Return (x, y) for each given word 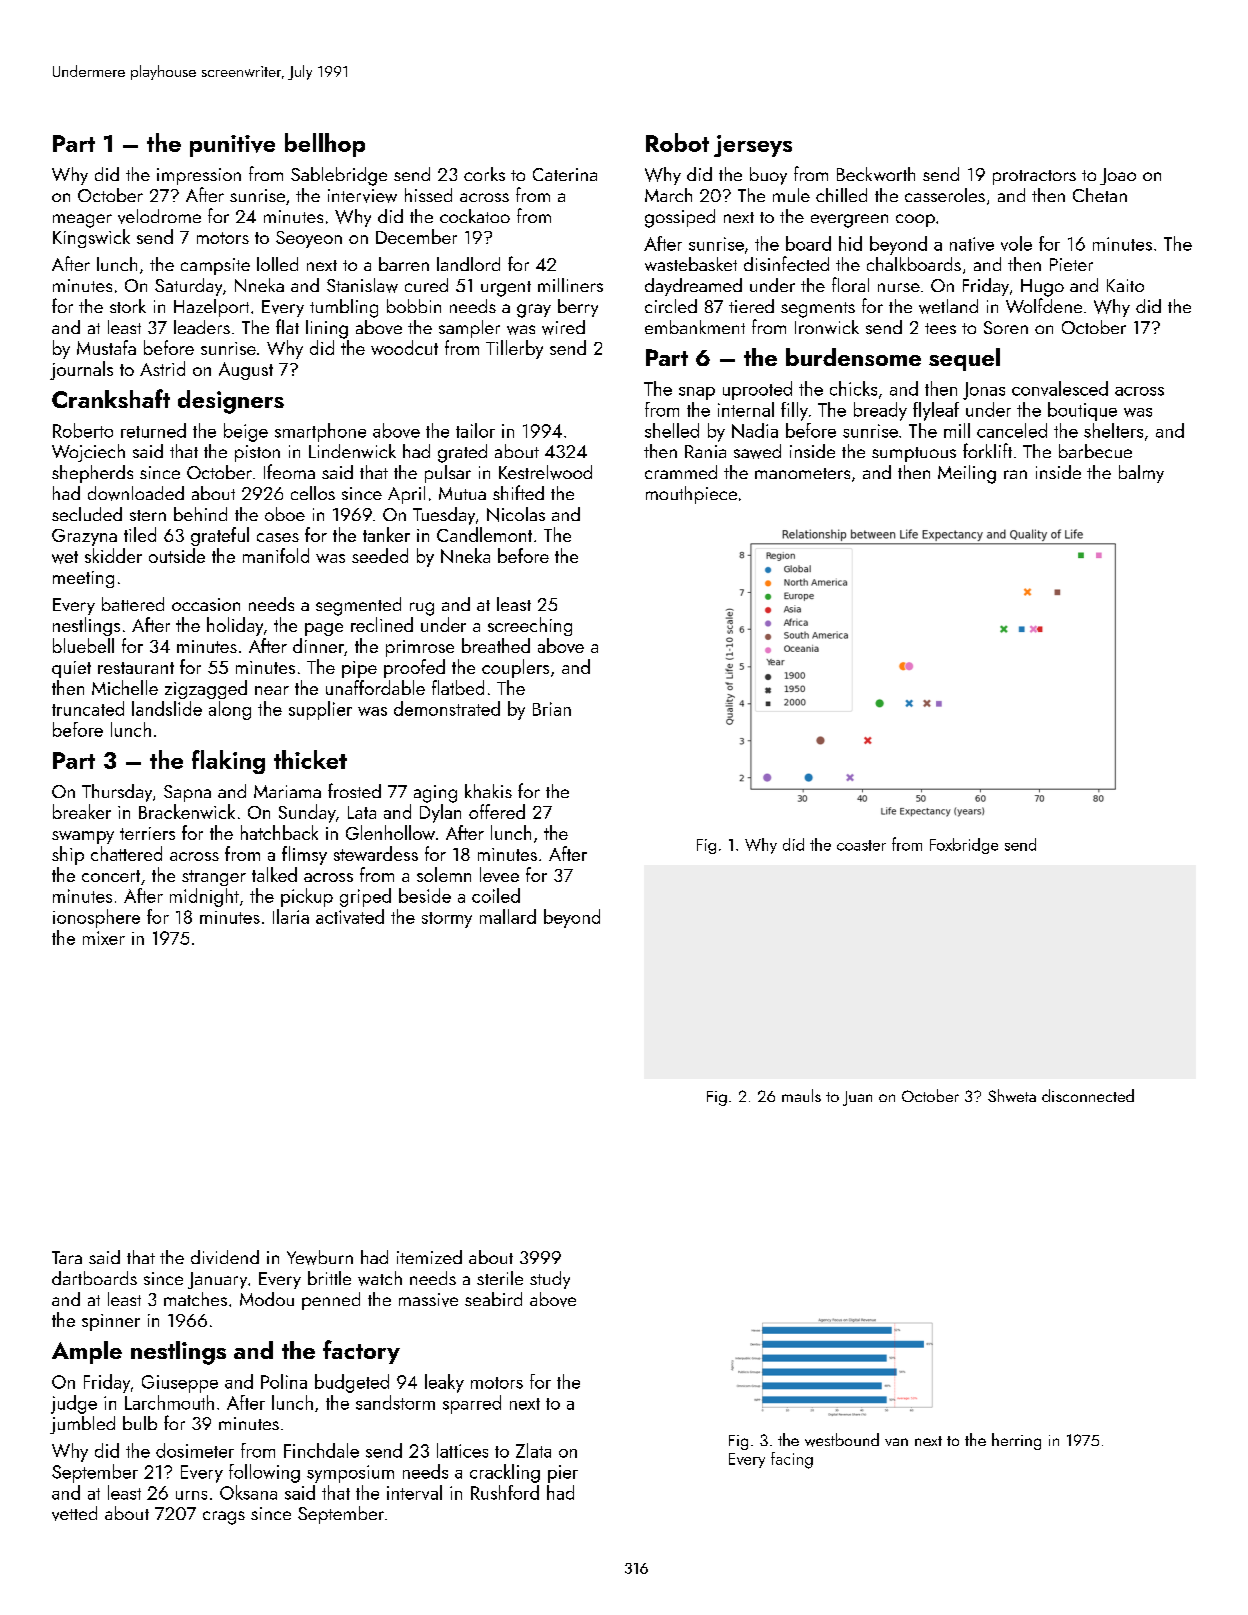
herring (1016, 1441)
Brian (552, 709)
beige (246, 432)
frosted (354, 790)
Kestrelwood (545, 472)
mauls (801, 1095)
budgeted (352, 1383)
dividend (225, 1257)
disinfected (786, 263)
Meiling (967, 474)
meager (82, 221)
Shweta (1012, 1095)
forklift (987, 450)
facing (792, 1460)
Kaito (1125, 285)
